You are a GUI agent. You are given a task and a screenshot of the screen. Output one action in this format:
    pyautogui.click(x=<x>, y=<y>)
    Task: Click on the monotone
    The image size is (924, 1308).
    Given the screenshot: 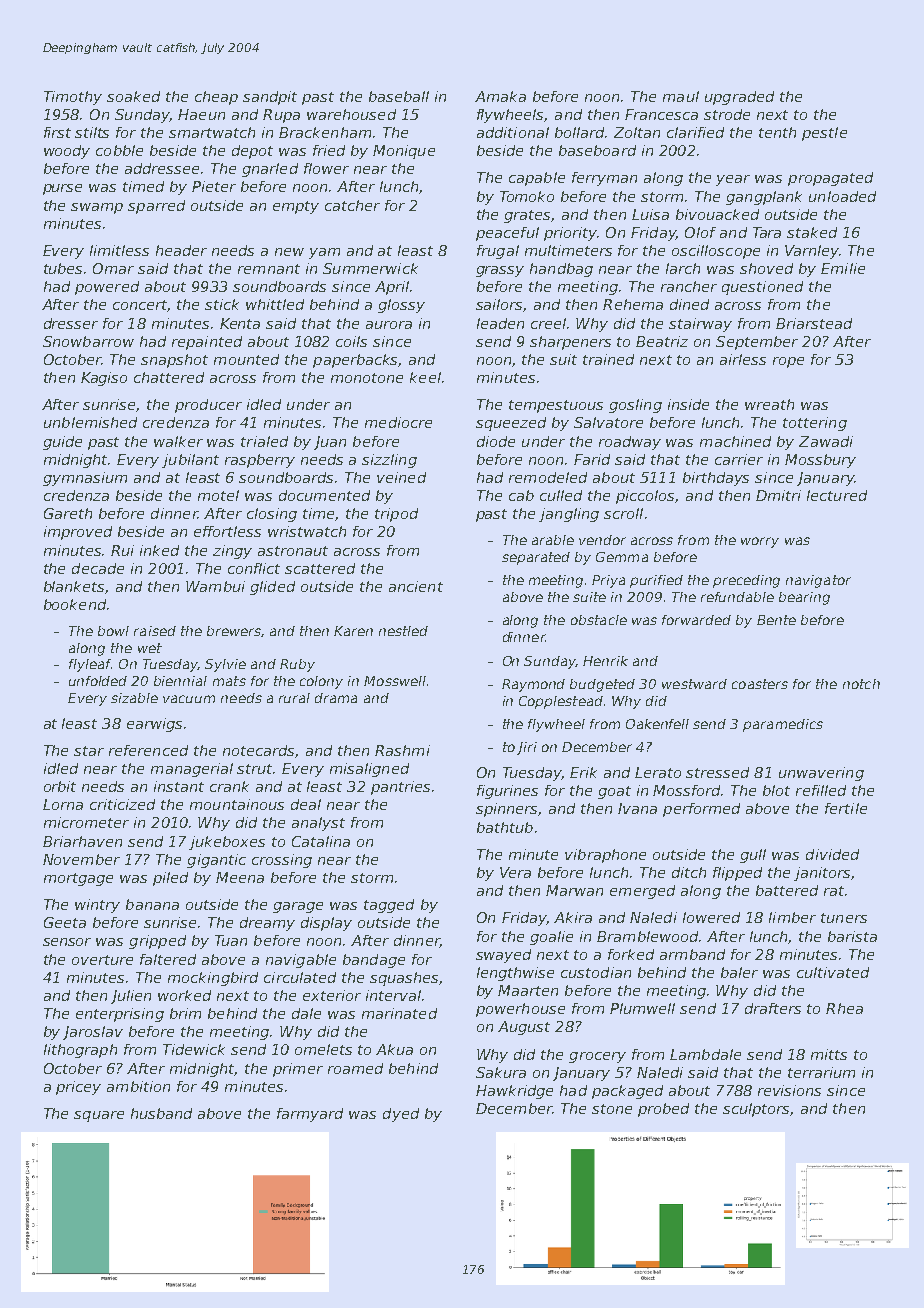 What is the action you would take?
    pyautogui.click(x=367, y=378)
